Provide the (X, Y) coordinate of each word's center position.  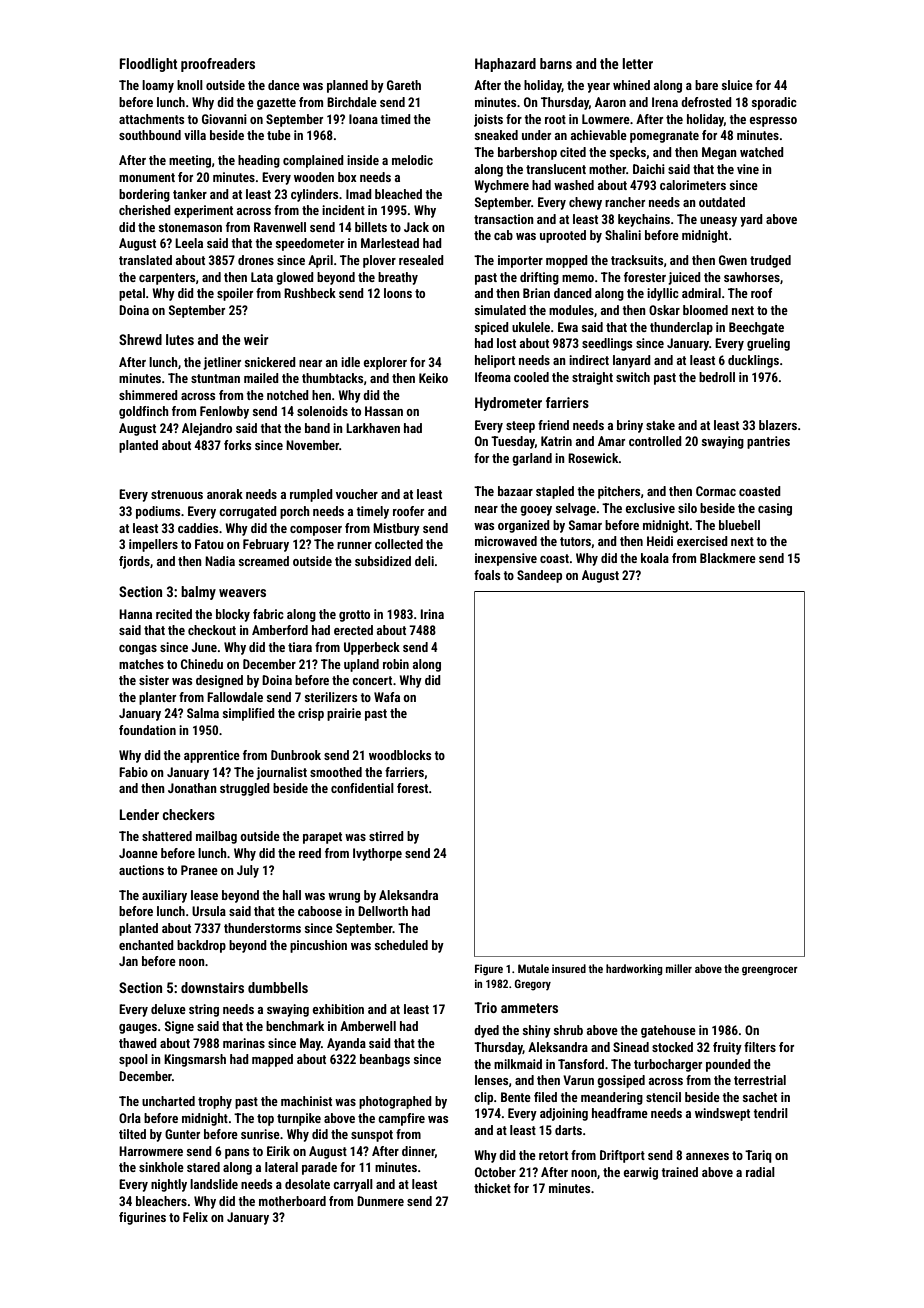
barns (556, 63)
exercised (702, 541)
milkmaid (518, 1064)
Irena (665, 102)
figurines (142, 1218)
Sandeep (539, 576)
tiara (300, 647)
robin (396, 664)
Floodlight (148, 65)
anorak (225, 494)
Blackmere (728, 558)
